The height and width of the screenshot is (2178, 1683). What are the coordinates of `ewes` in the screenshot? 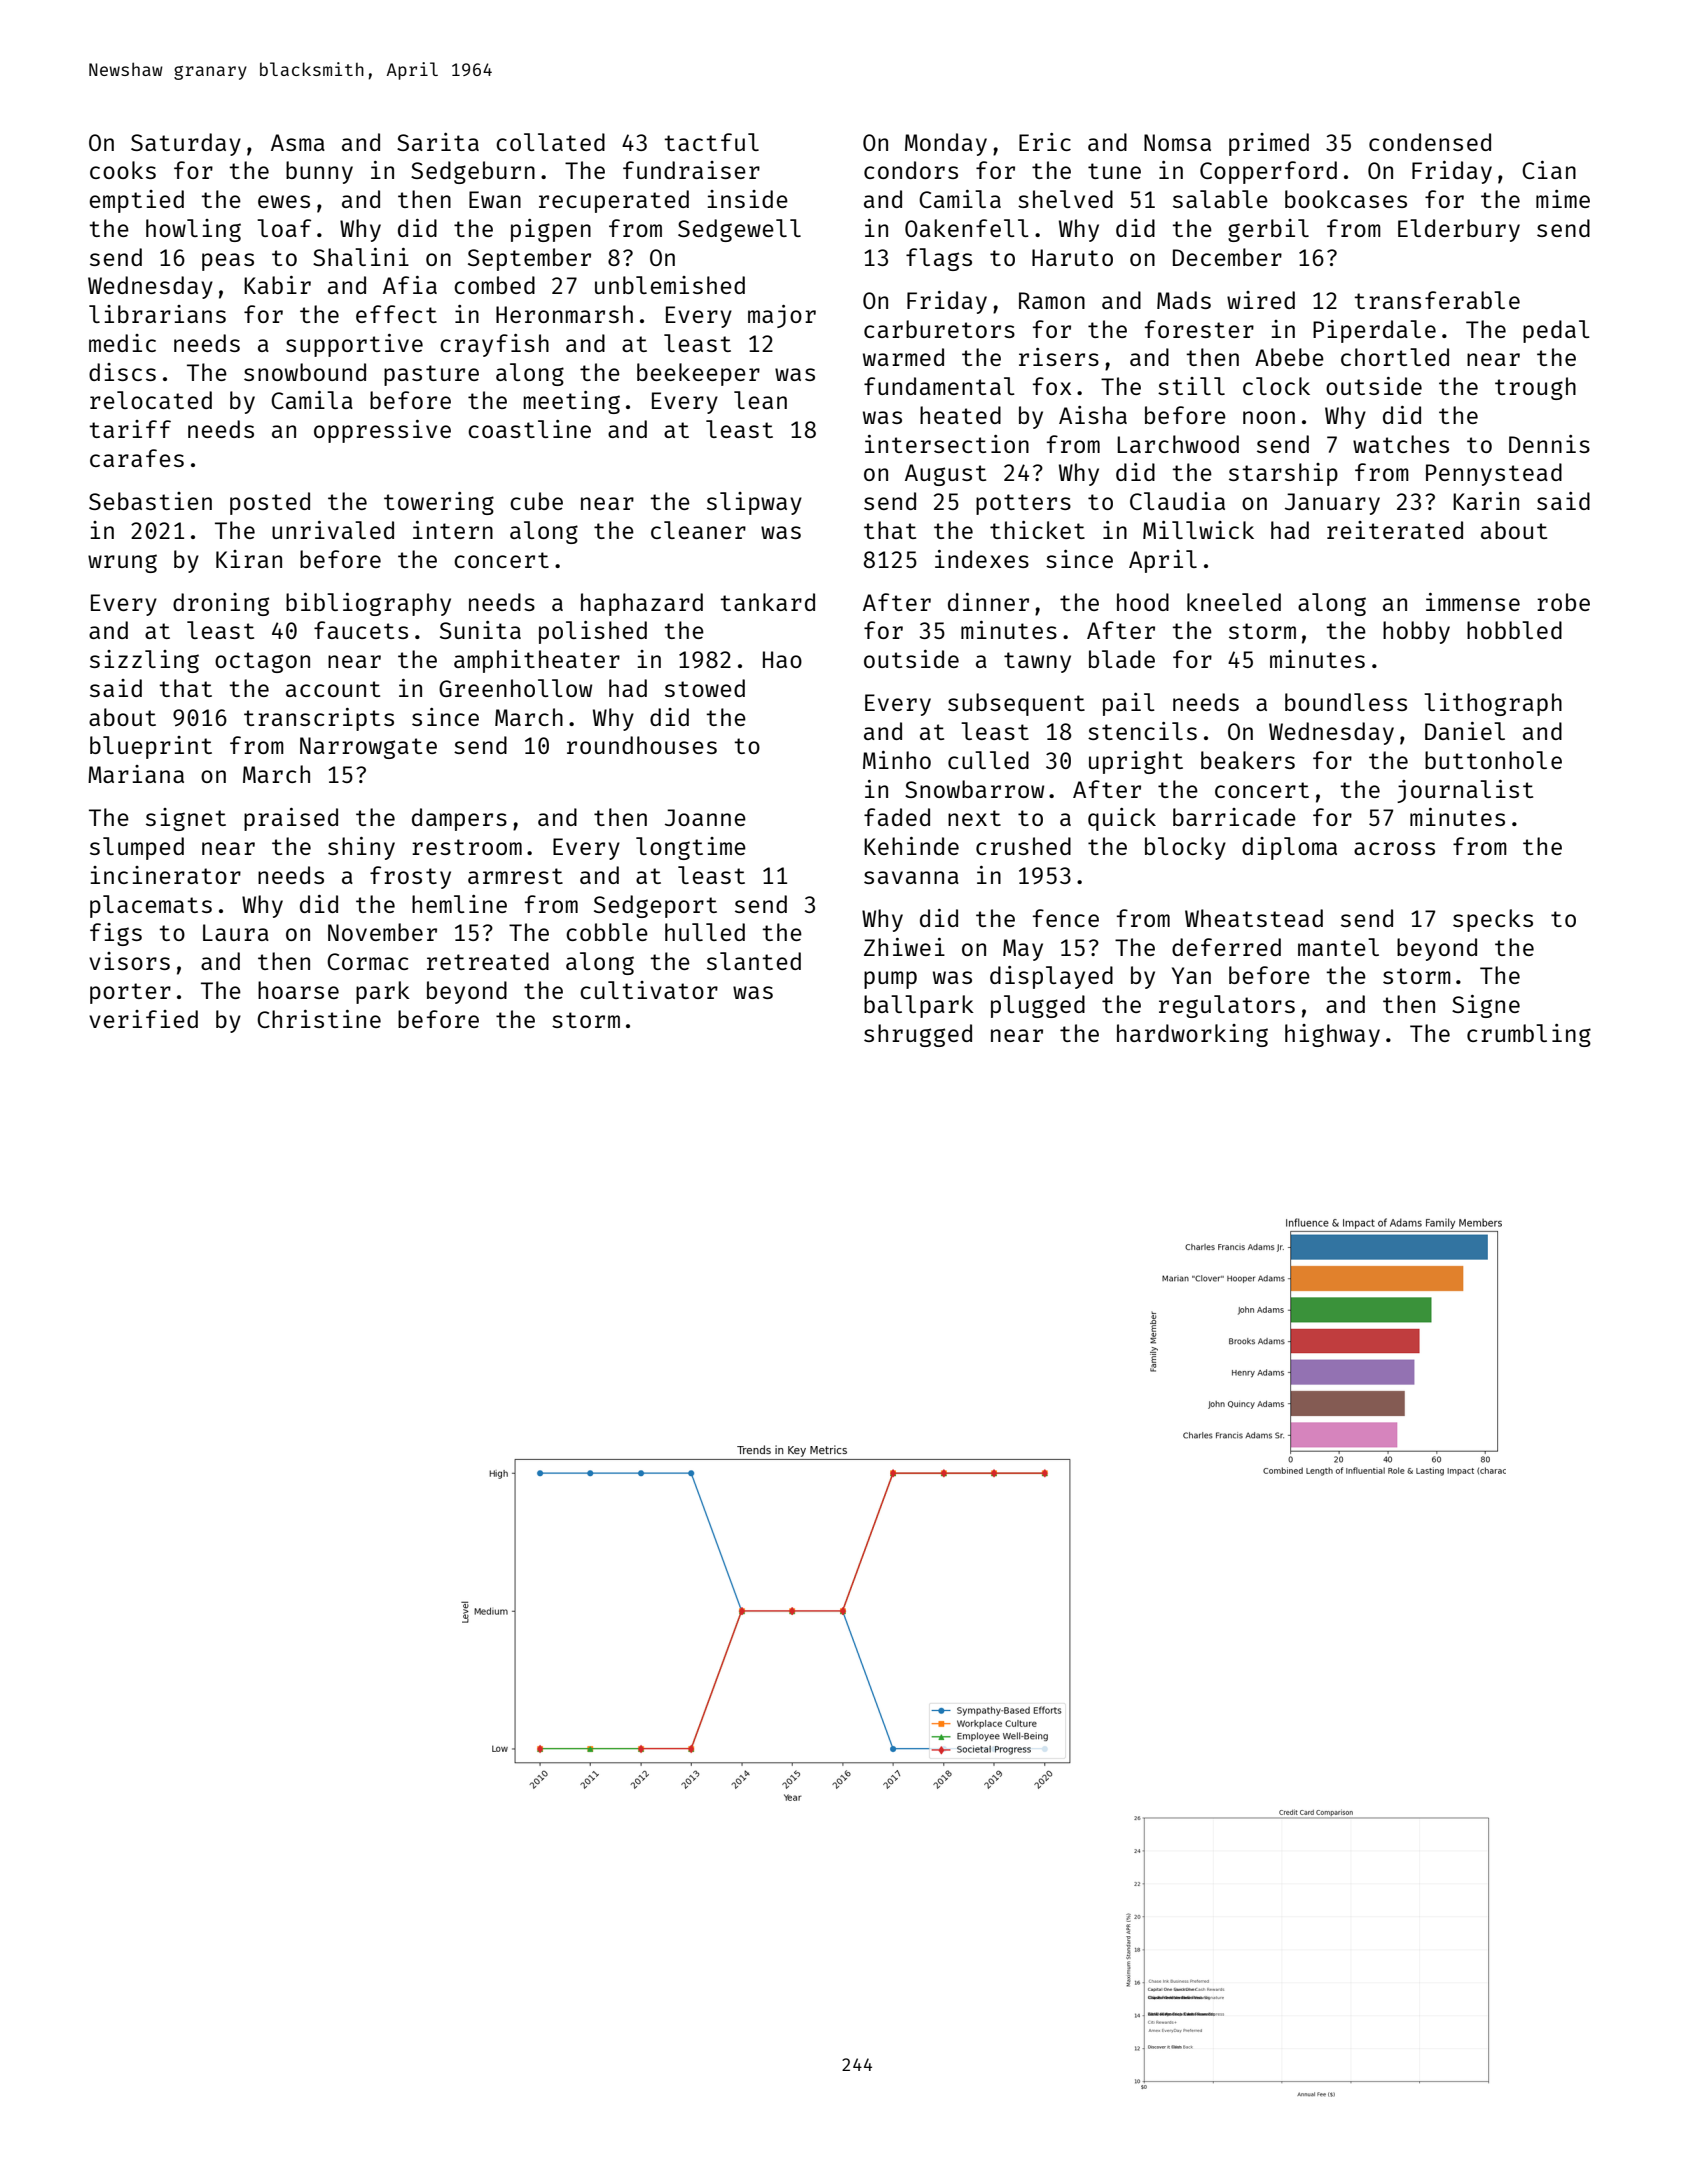 It's located at (284, 201).
